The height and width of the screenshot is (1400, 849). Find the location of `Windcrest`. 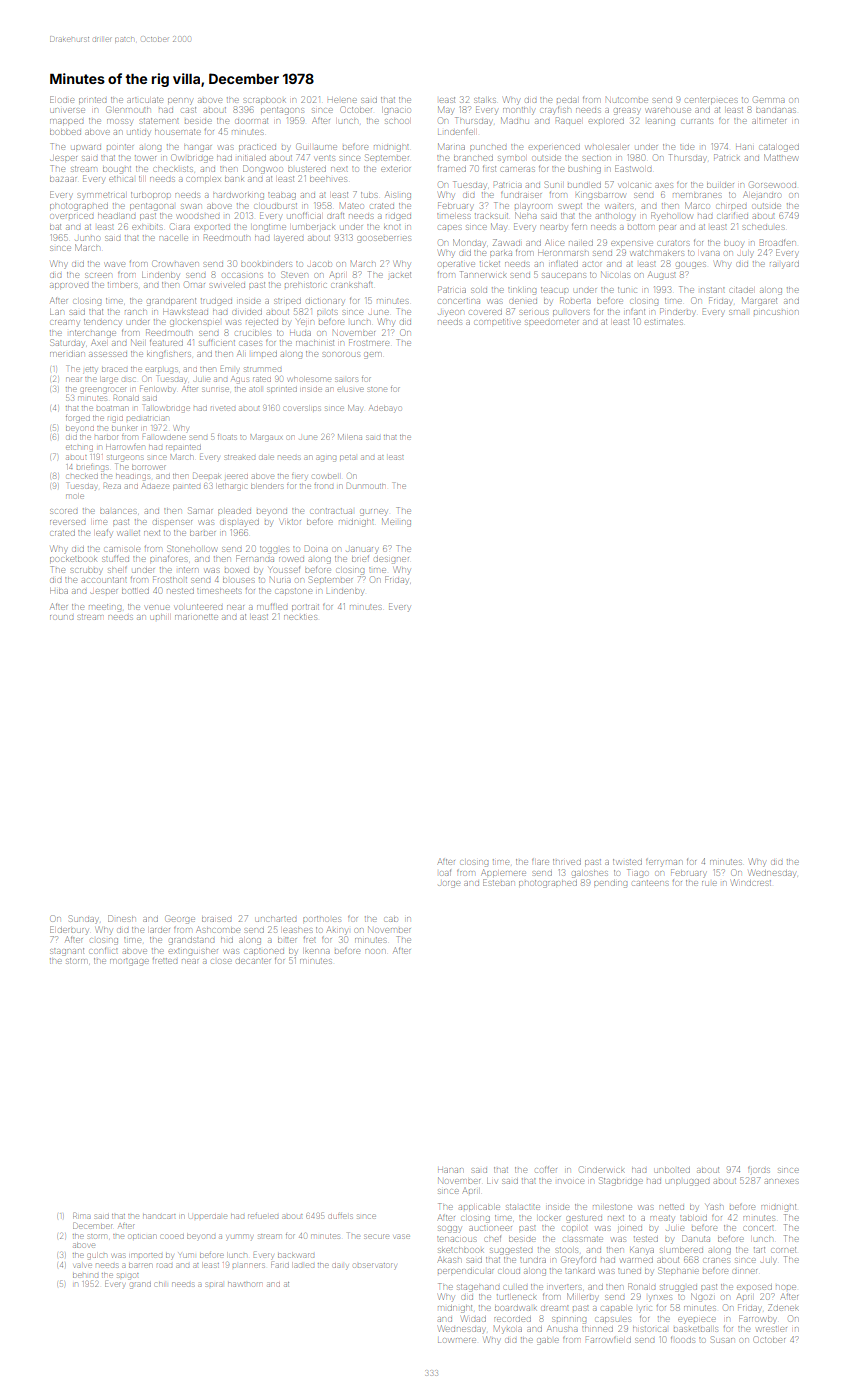

Windcrest is located at coordinates (751, 882).
